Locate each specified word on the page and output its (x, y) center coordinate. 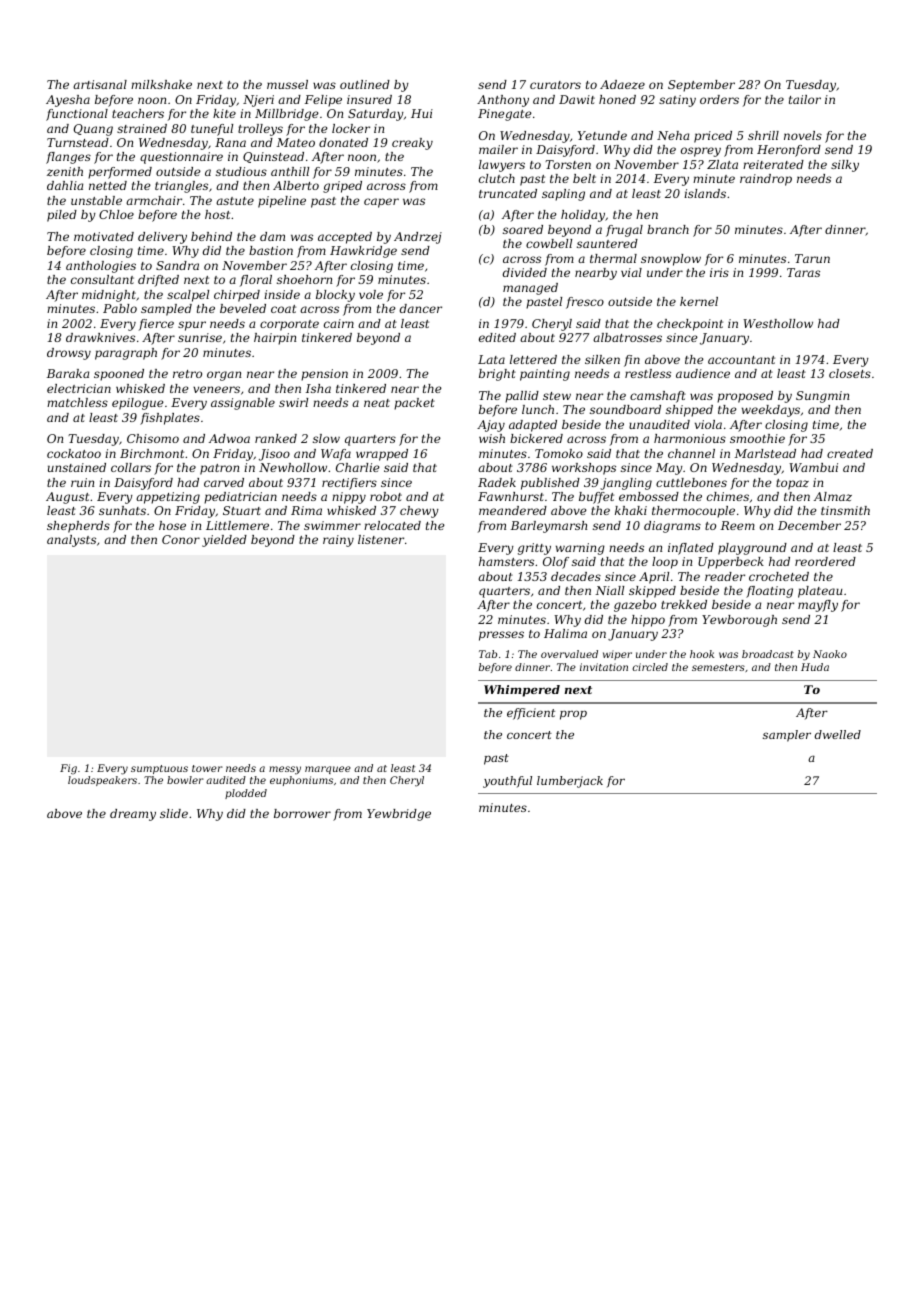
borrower (302, 813)
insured (369, 99)
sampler (787, 736)
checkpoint (690, 325)
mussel (287, 84)
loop (665, 563)
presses (501, 636)
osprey (701, 152)
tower (207, 768)
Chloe (116, 214)
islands (705, 193)
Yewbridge (399, 815)
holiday (583, 216)
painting (545, 375)
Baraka (68, 373)
